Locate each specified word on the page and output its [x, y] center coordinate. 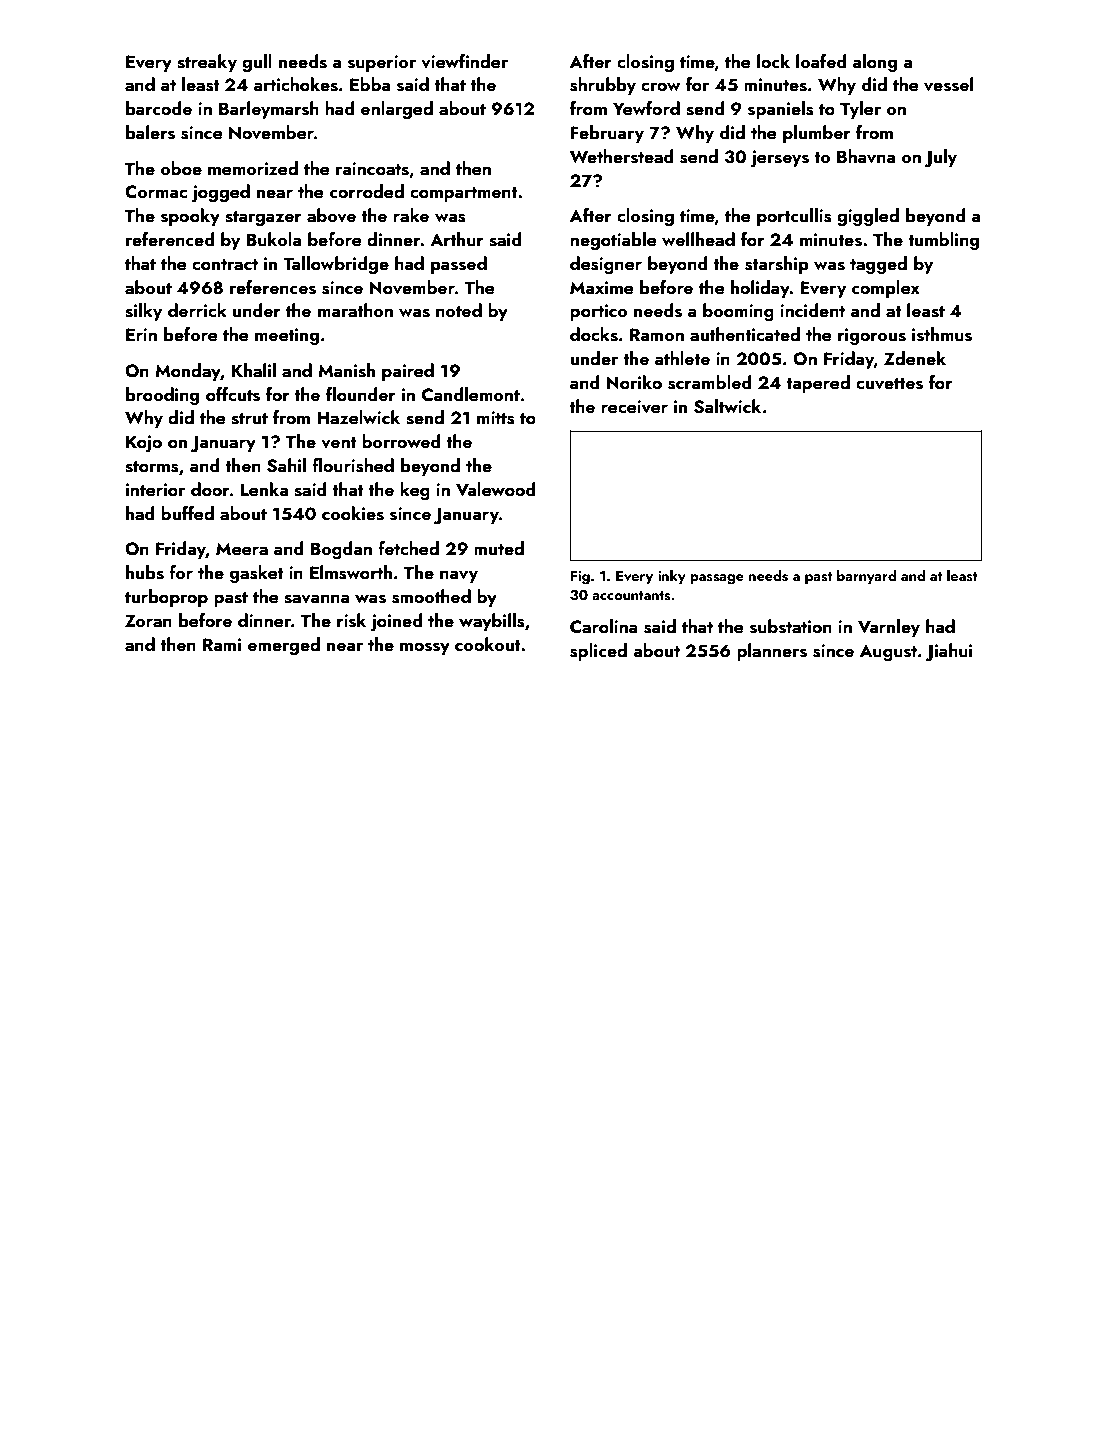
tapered [818, 384]
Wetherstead [622, 156]
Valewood [496, 489]
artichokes [296, 84]
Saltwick [727, 406]
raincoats [372, 169]
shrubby [603, 86]
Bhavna [866, 156]
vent [339, 443]
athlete [682, 358]
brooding [162, 396]
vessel [948, 84]
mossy [425, 648]
